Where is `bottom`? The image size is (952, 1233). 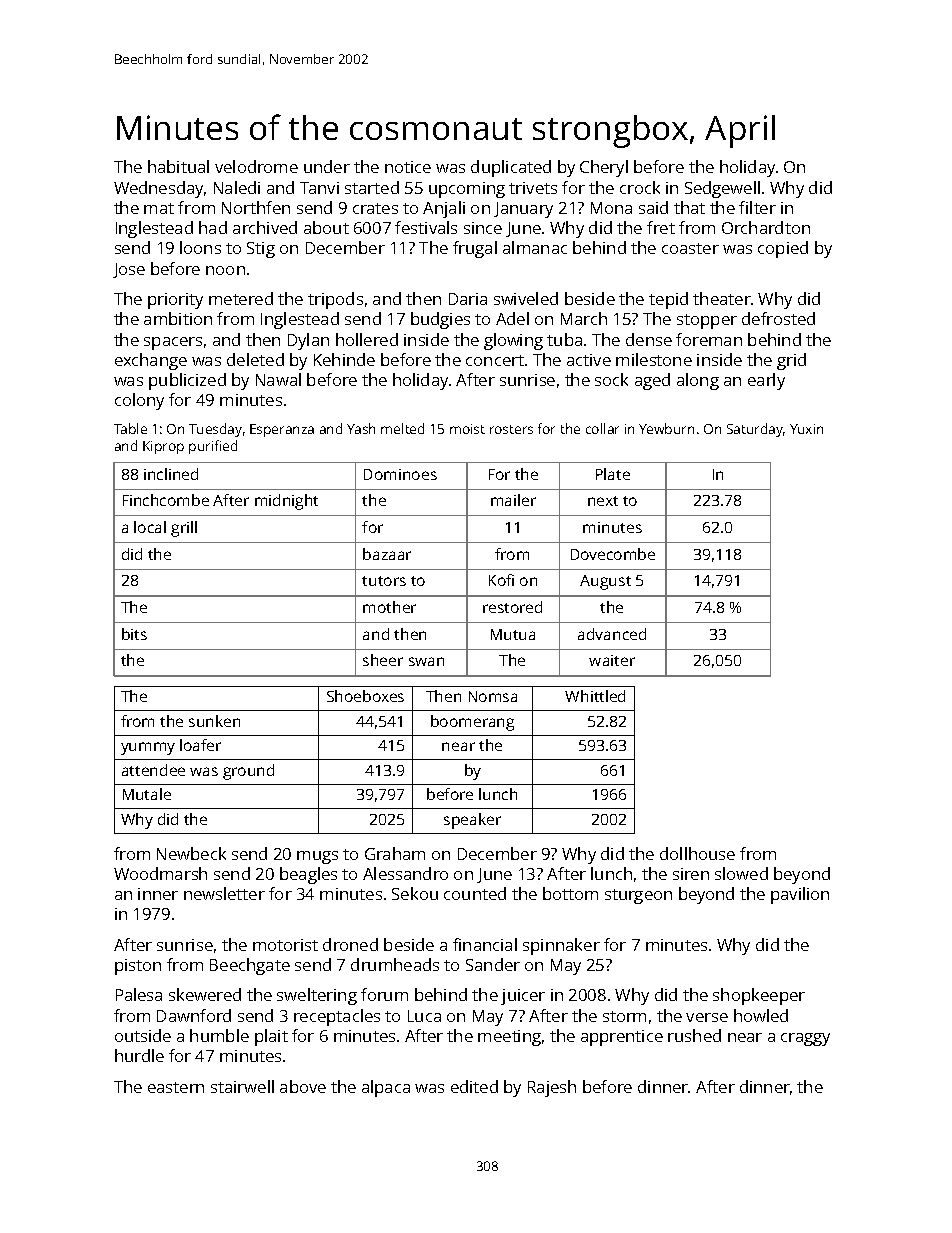
bottom is located at coordinates (570, 893).
